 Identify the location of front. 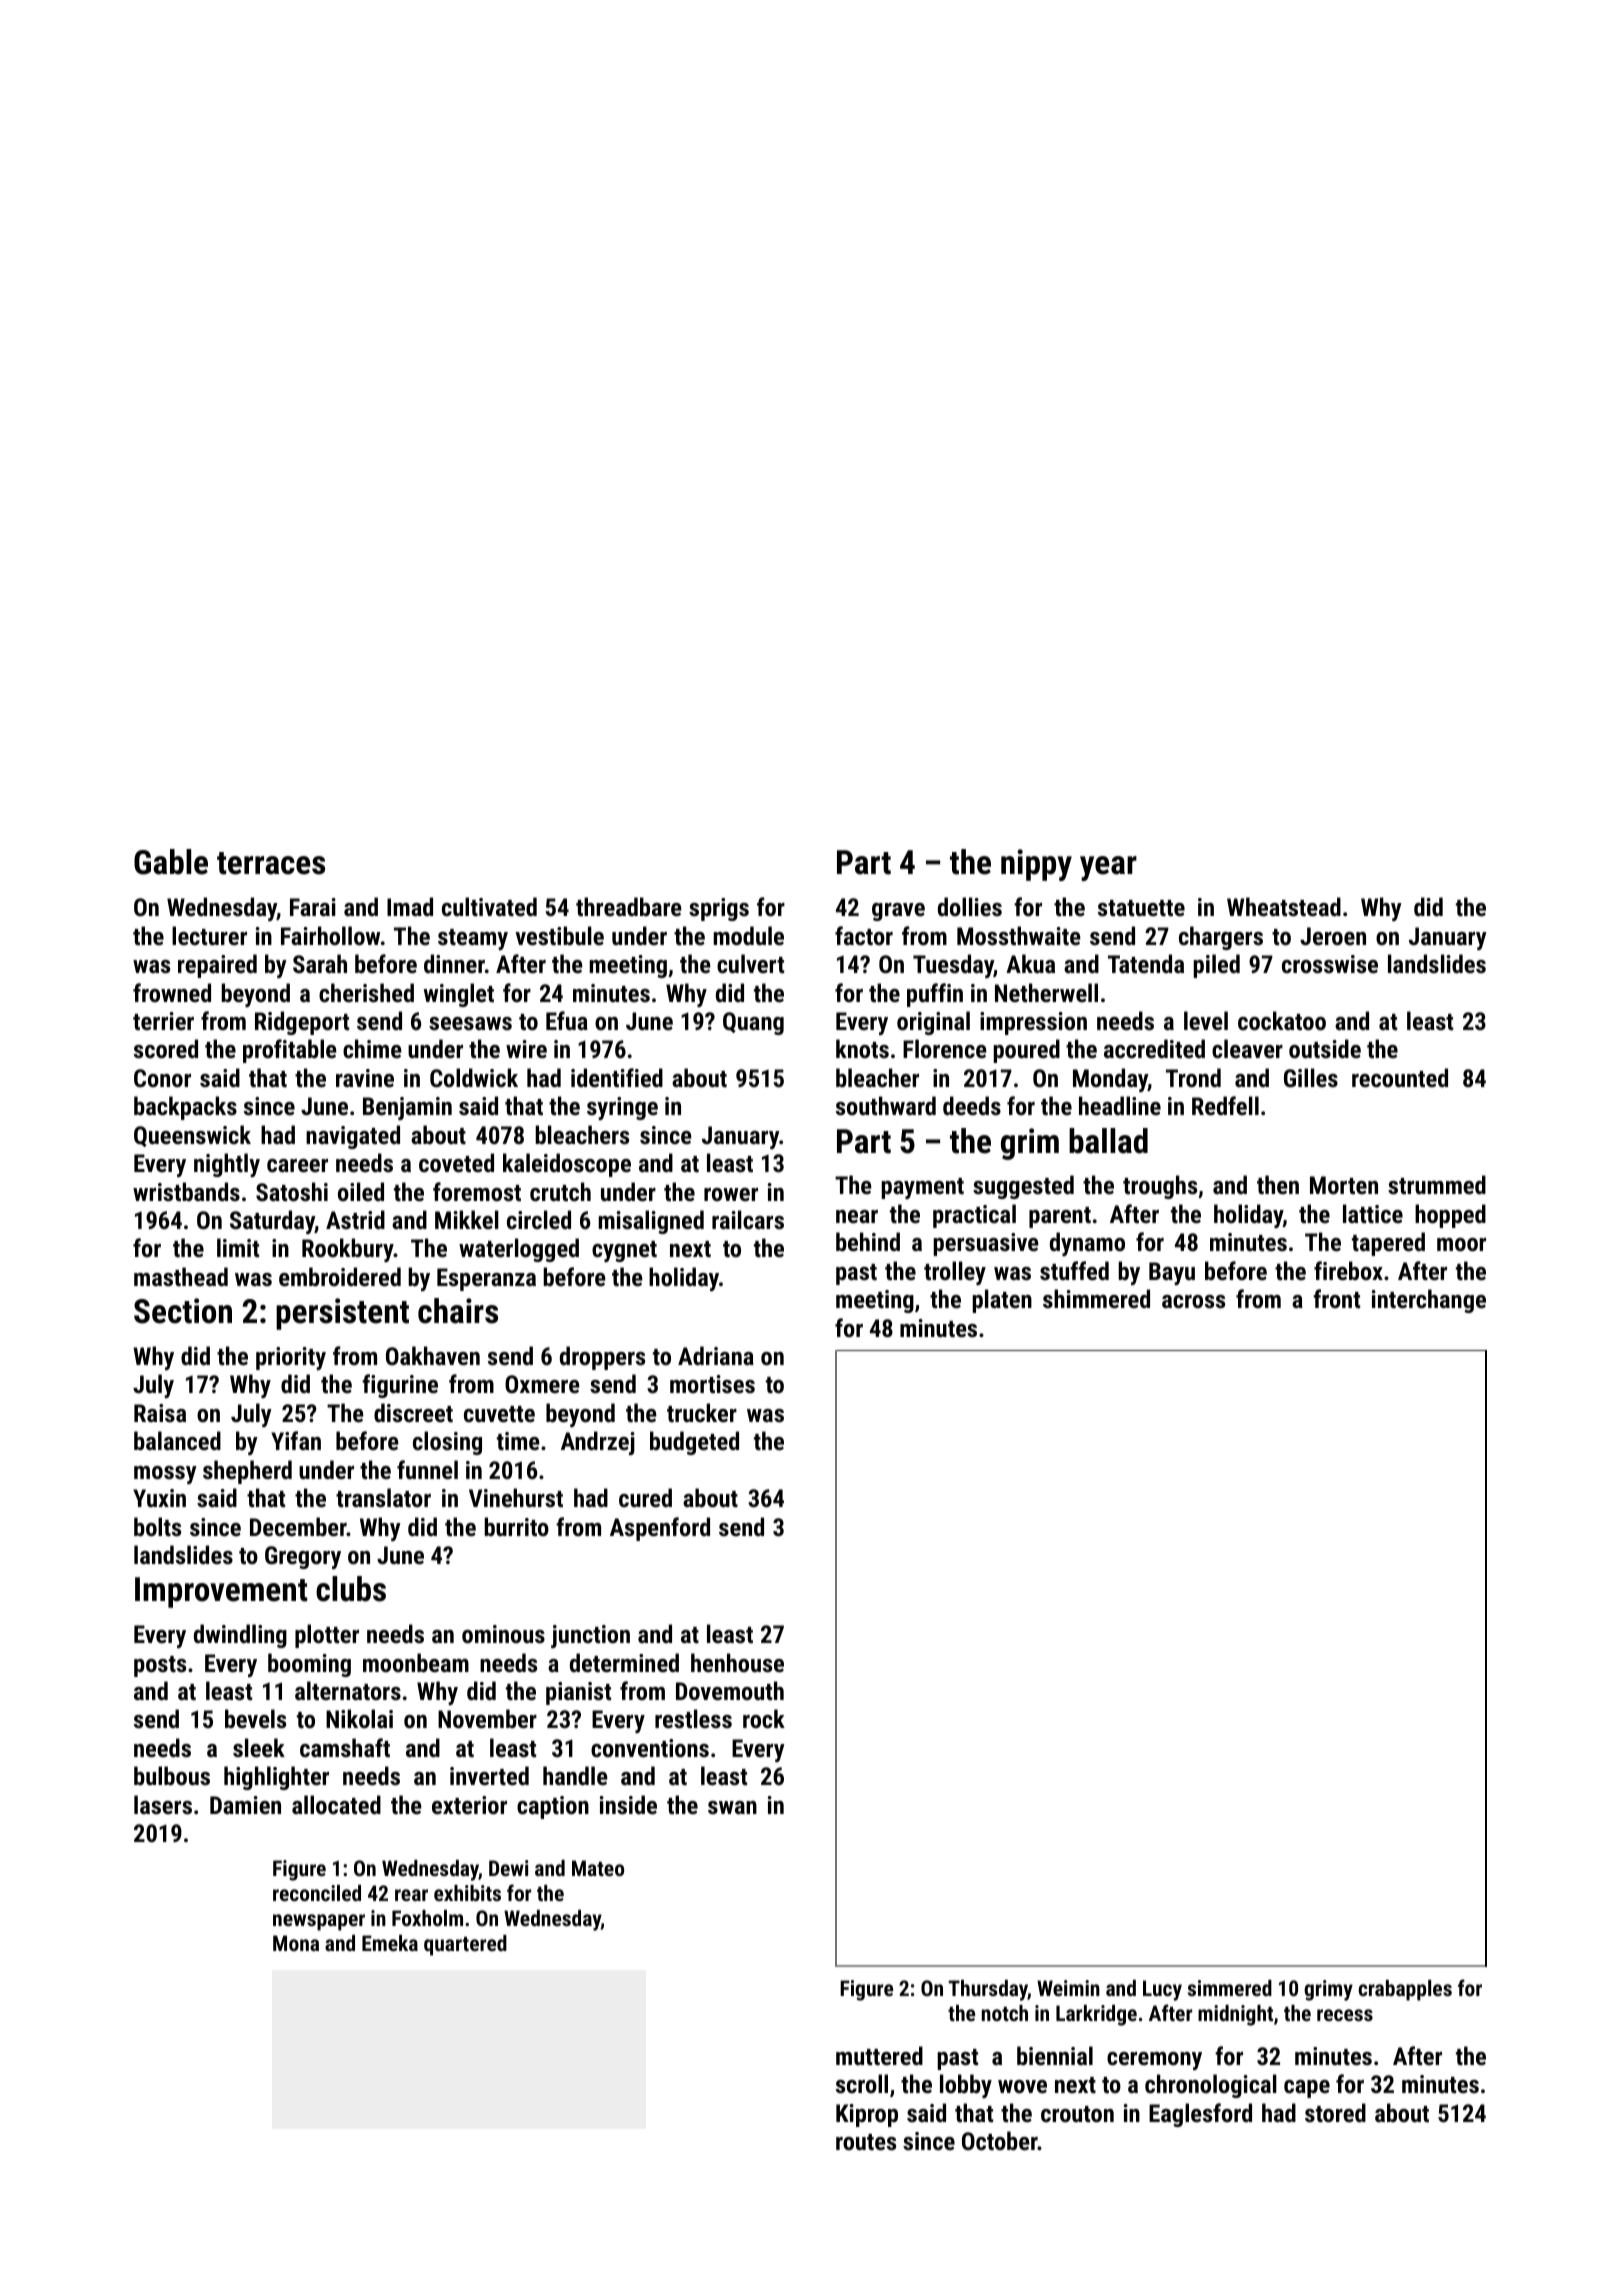
(1336, 1298).
